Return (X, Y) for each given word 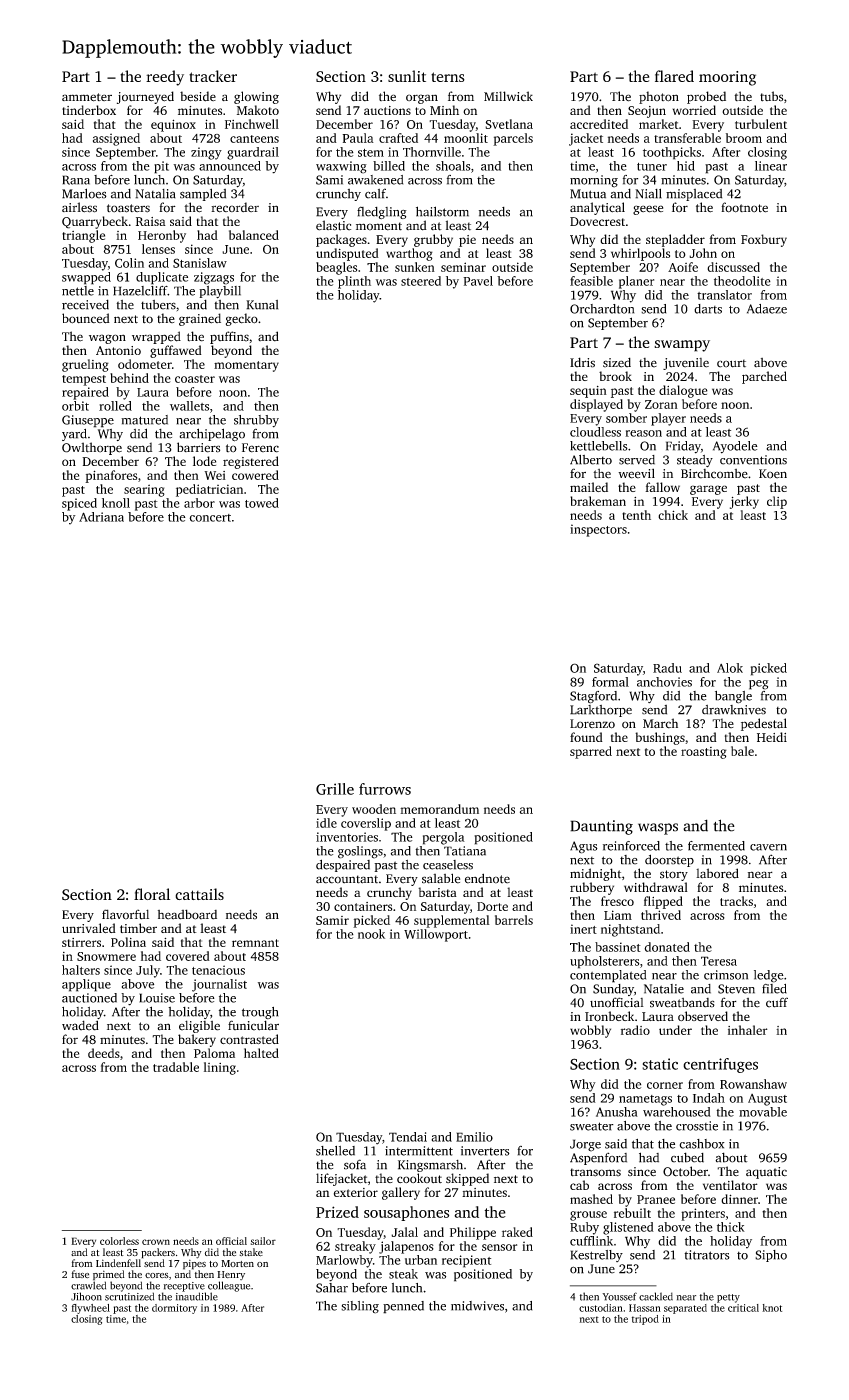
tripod (645, 1320)
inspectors (598, 530)
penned (403, 1307)
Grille (335, 789)
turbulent (761, 124)
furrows (385, 789)
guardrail (253, 153)
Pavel (478, 281)
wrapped (156, 337)
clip (777, 502)
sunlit (407, 76)
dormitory (174, 1309)
